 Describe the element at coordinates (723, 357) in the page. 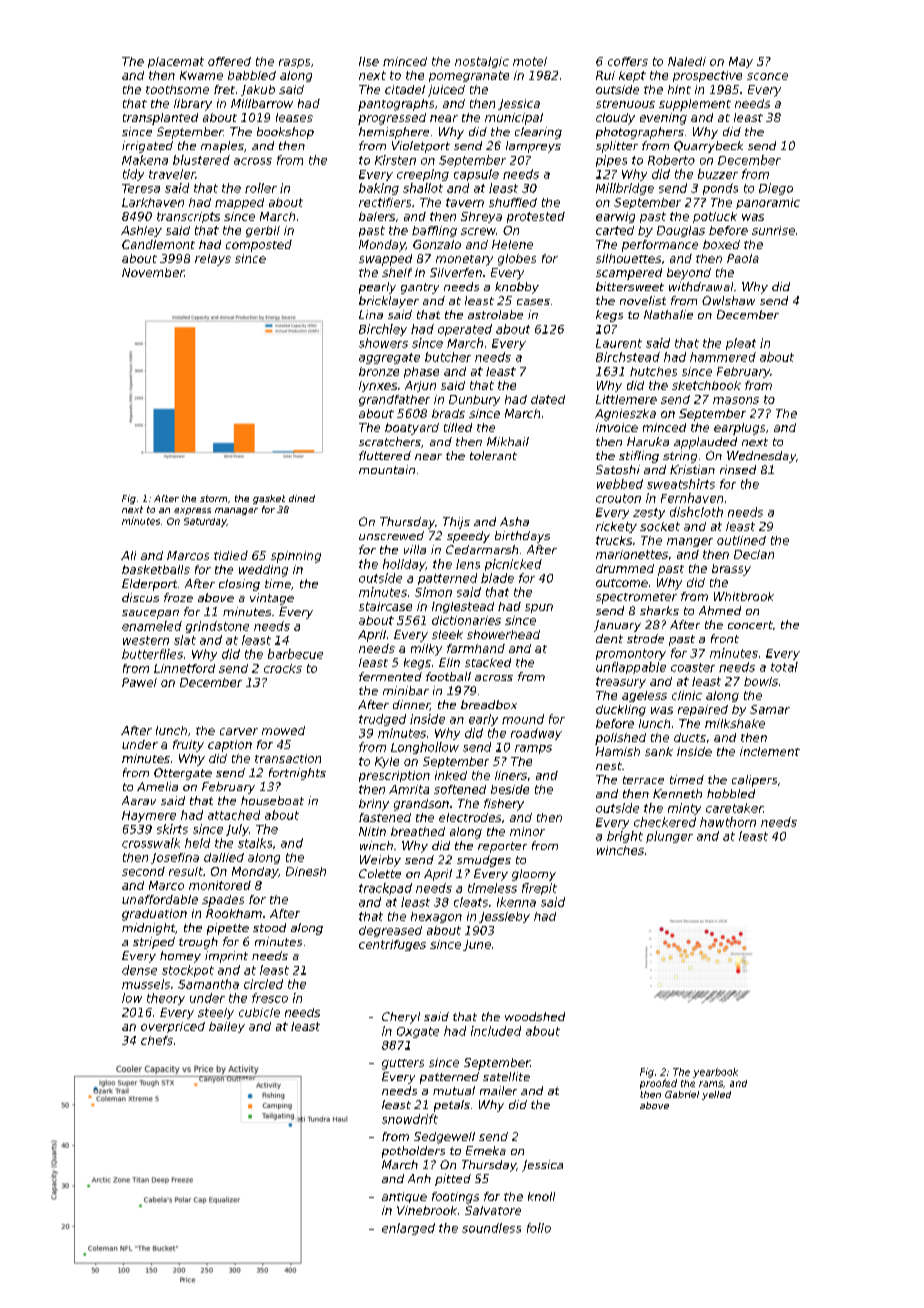

I see `hammered` at that location.
